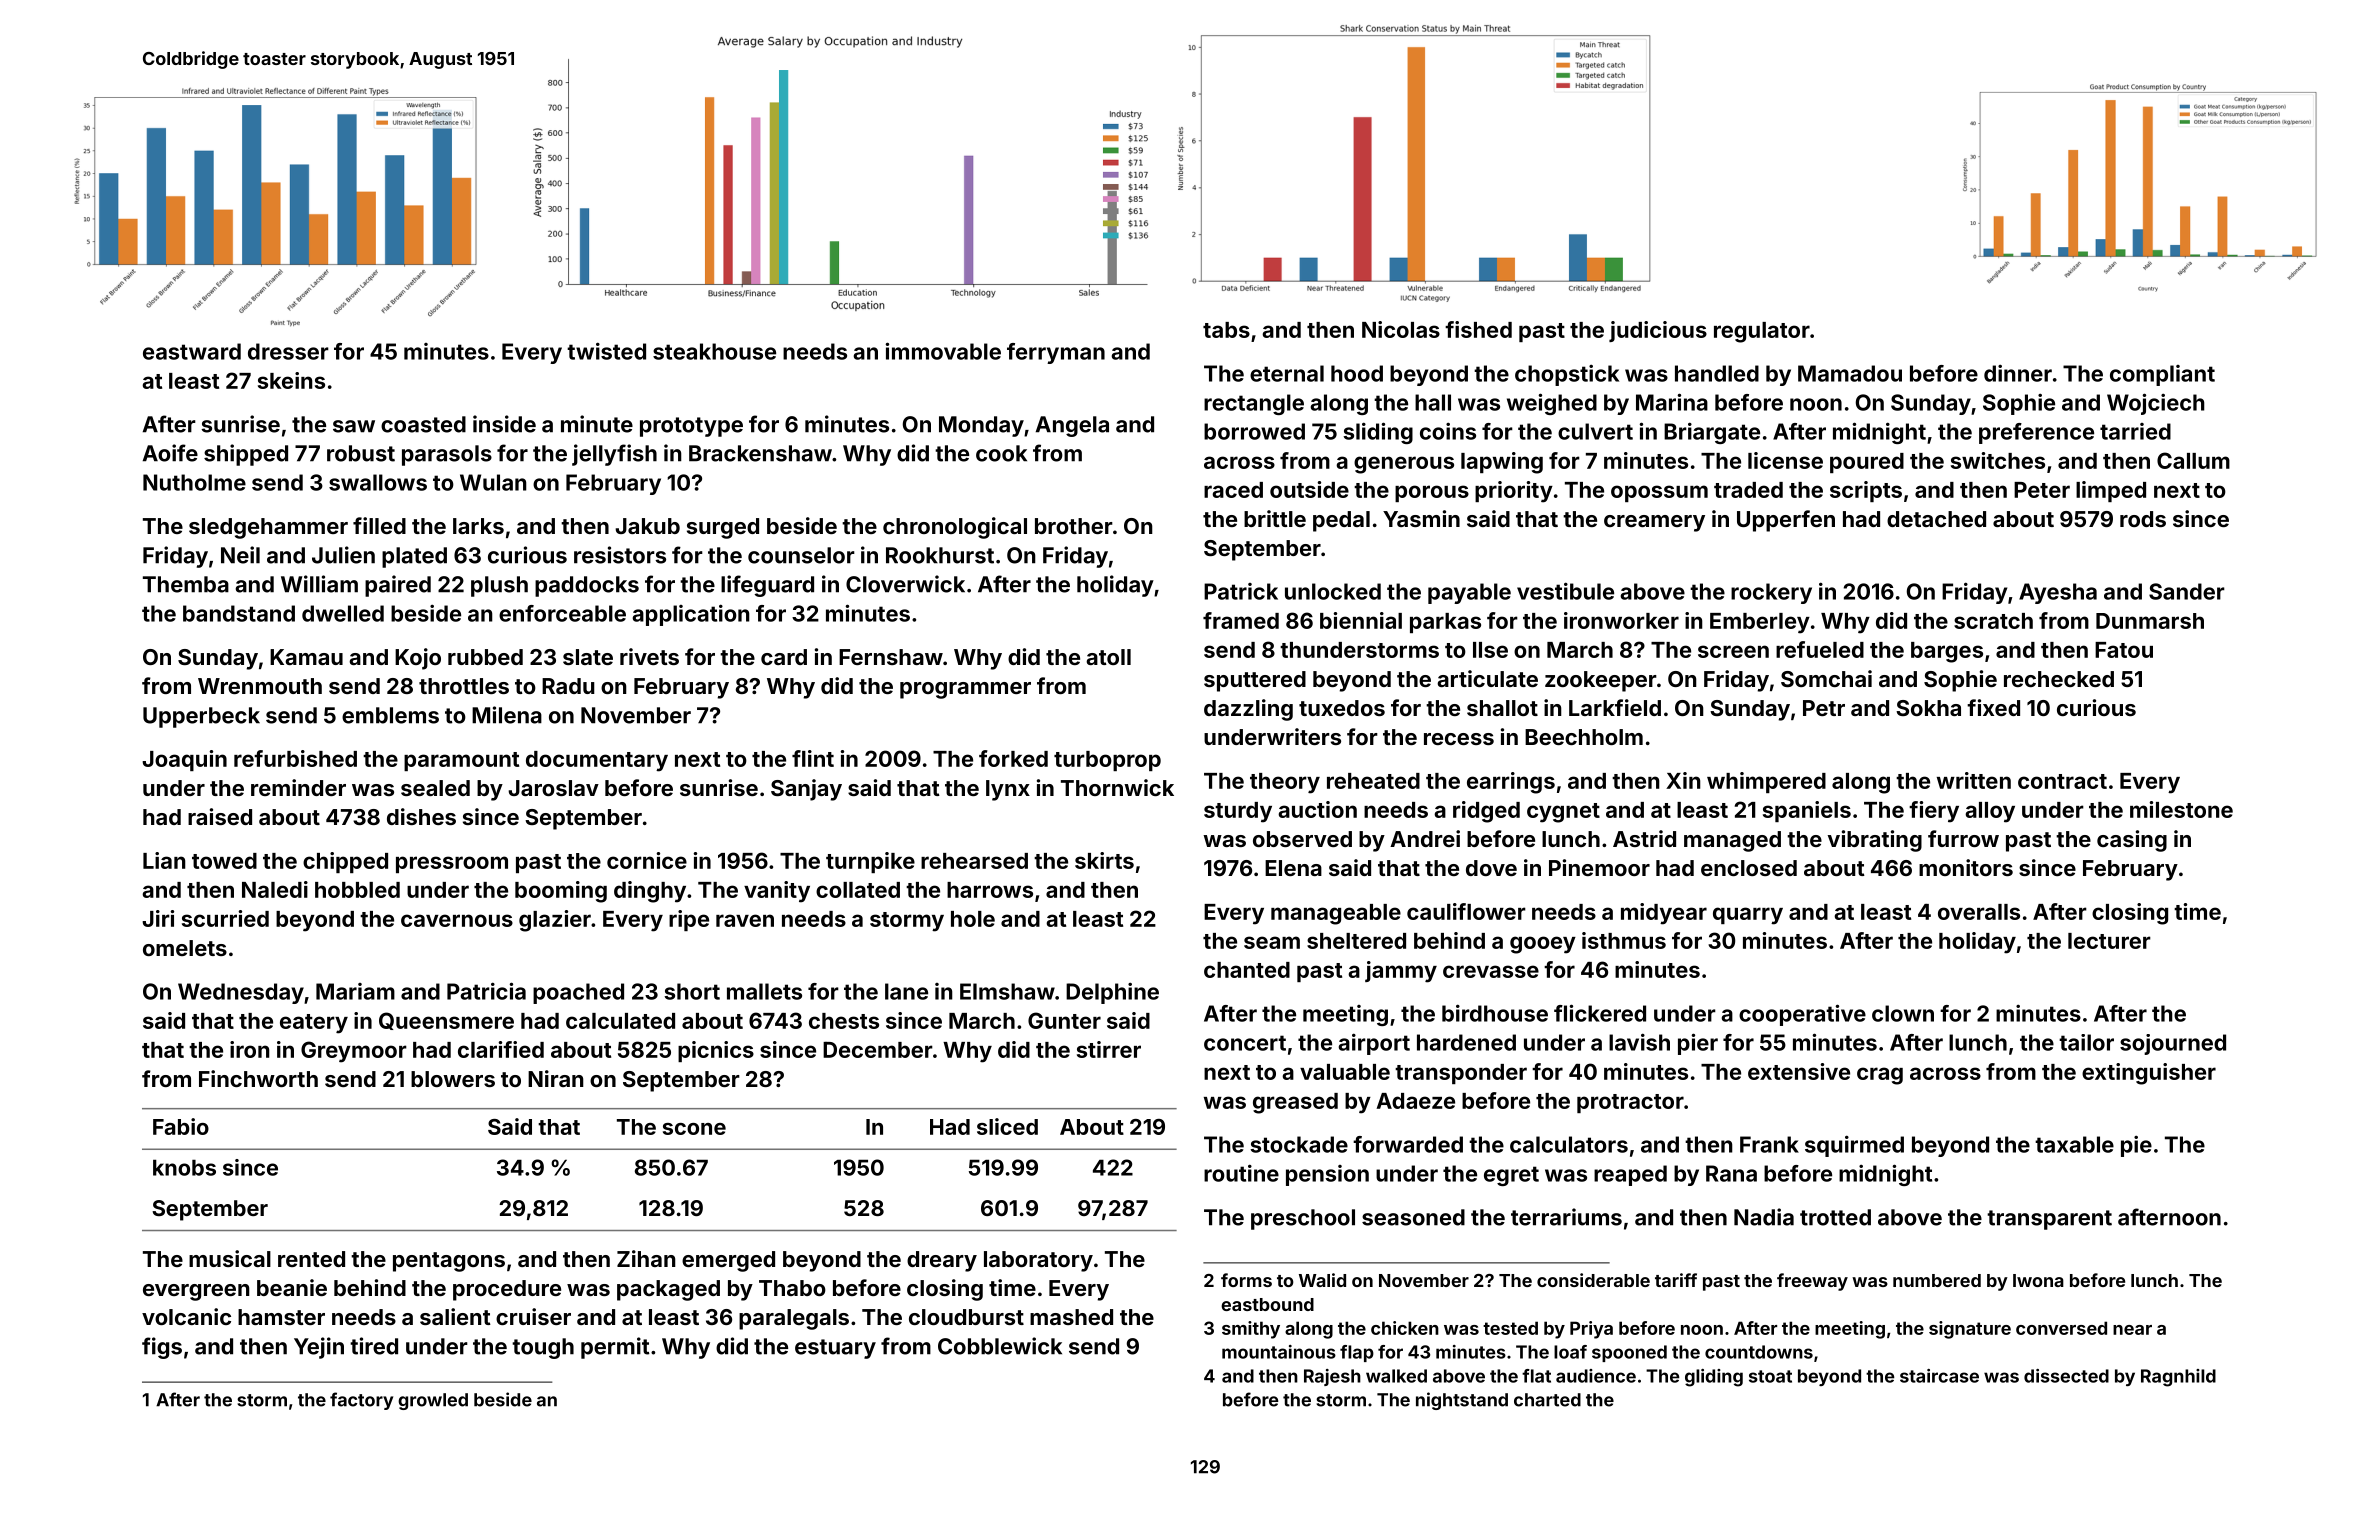  I want to click on enclosed, so click(1749, 868).
